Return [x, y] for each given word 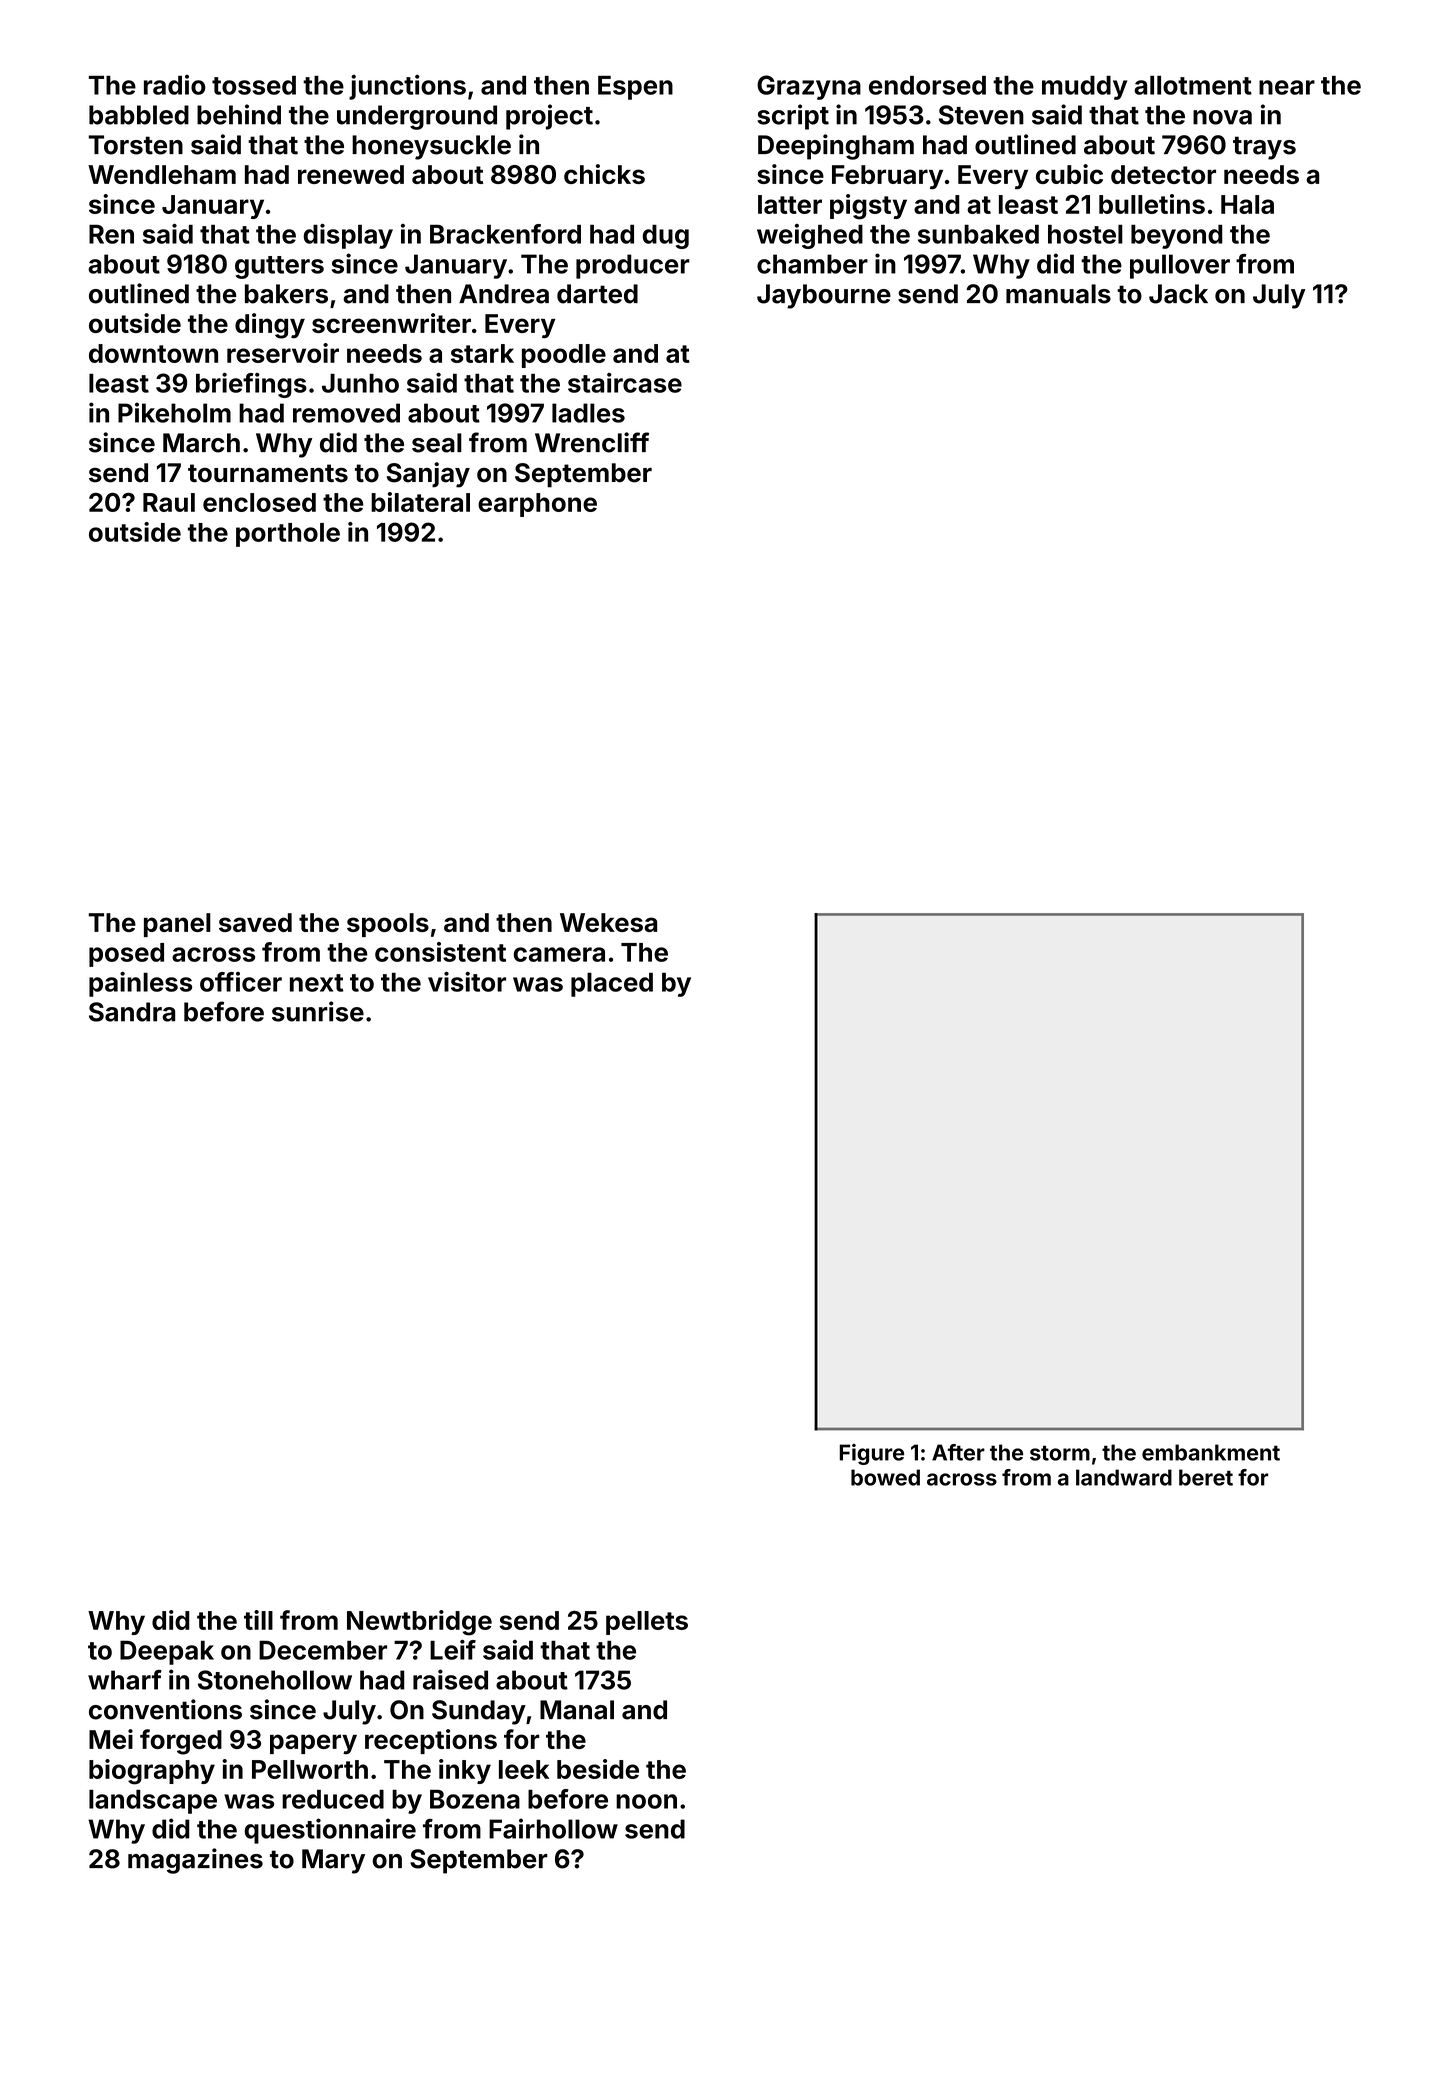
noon [646, 1801]
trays [1264, 148]
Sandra [132, 1012]
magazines [195, 1861]
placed [612, 985]
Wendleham [162, 174]
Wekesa [608, 922]
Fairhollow [553, 1828]
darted [597, 294]
